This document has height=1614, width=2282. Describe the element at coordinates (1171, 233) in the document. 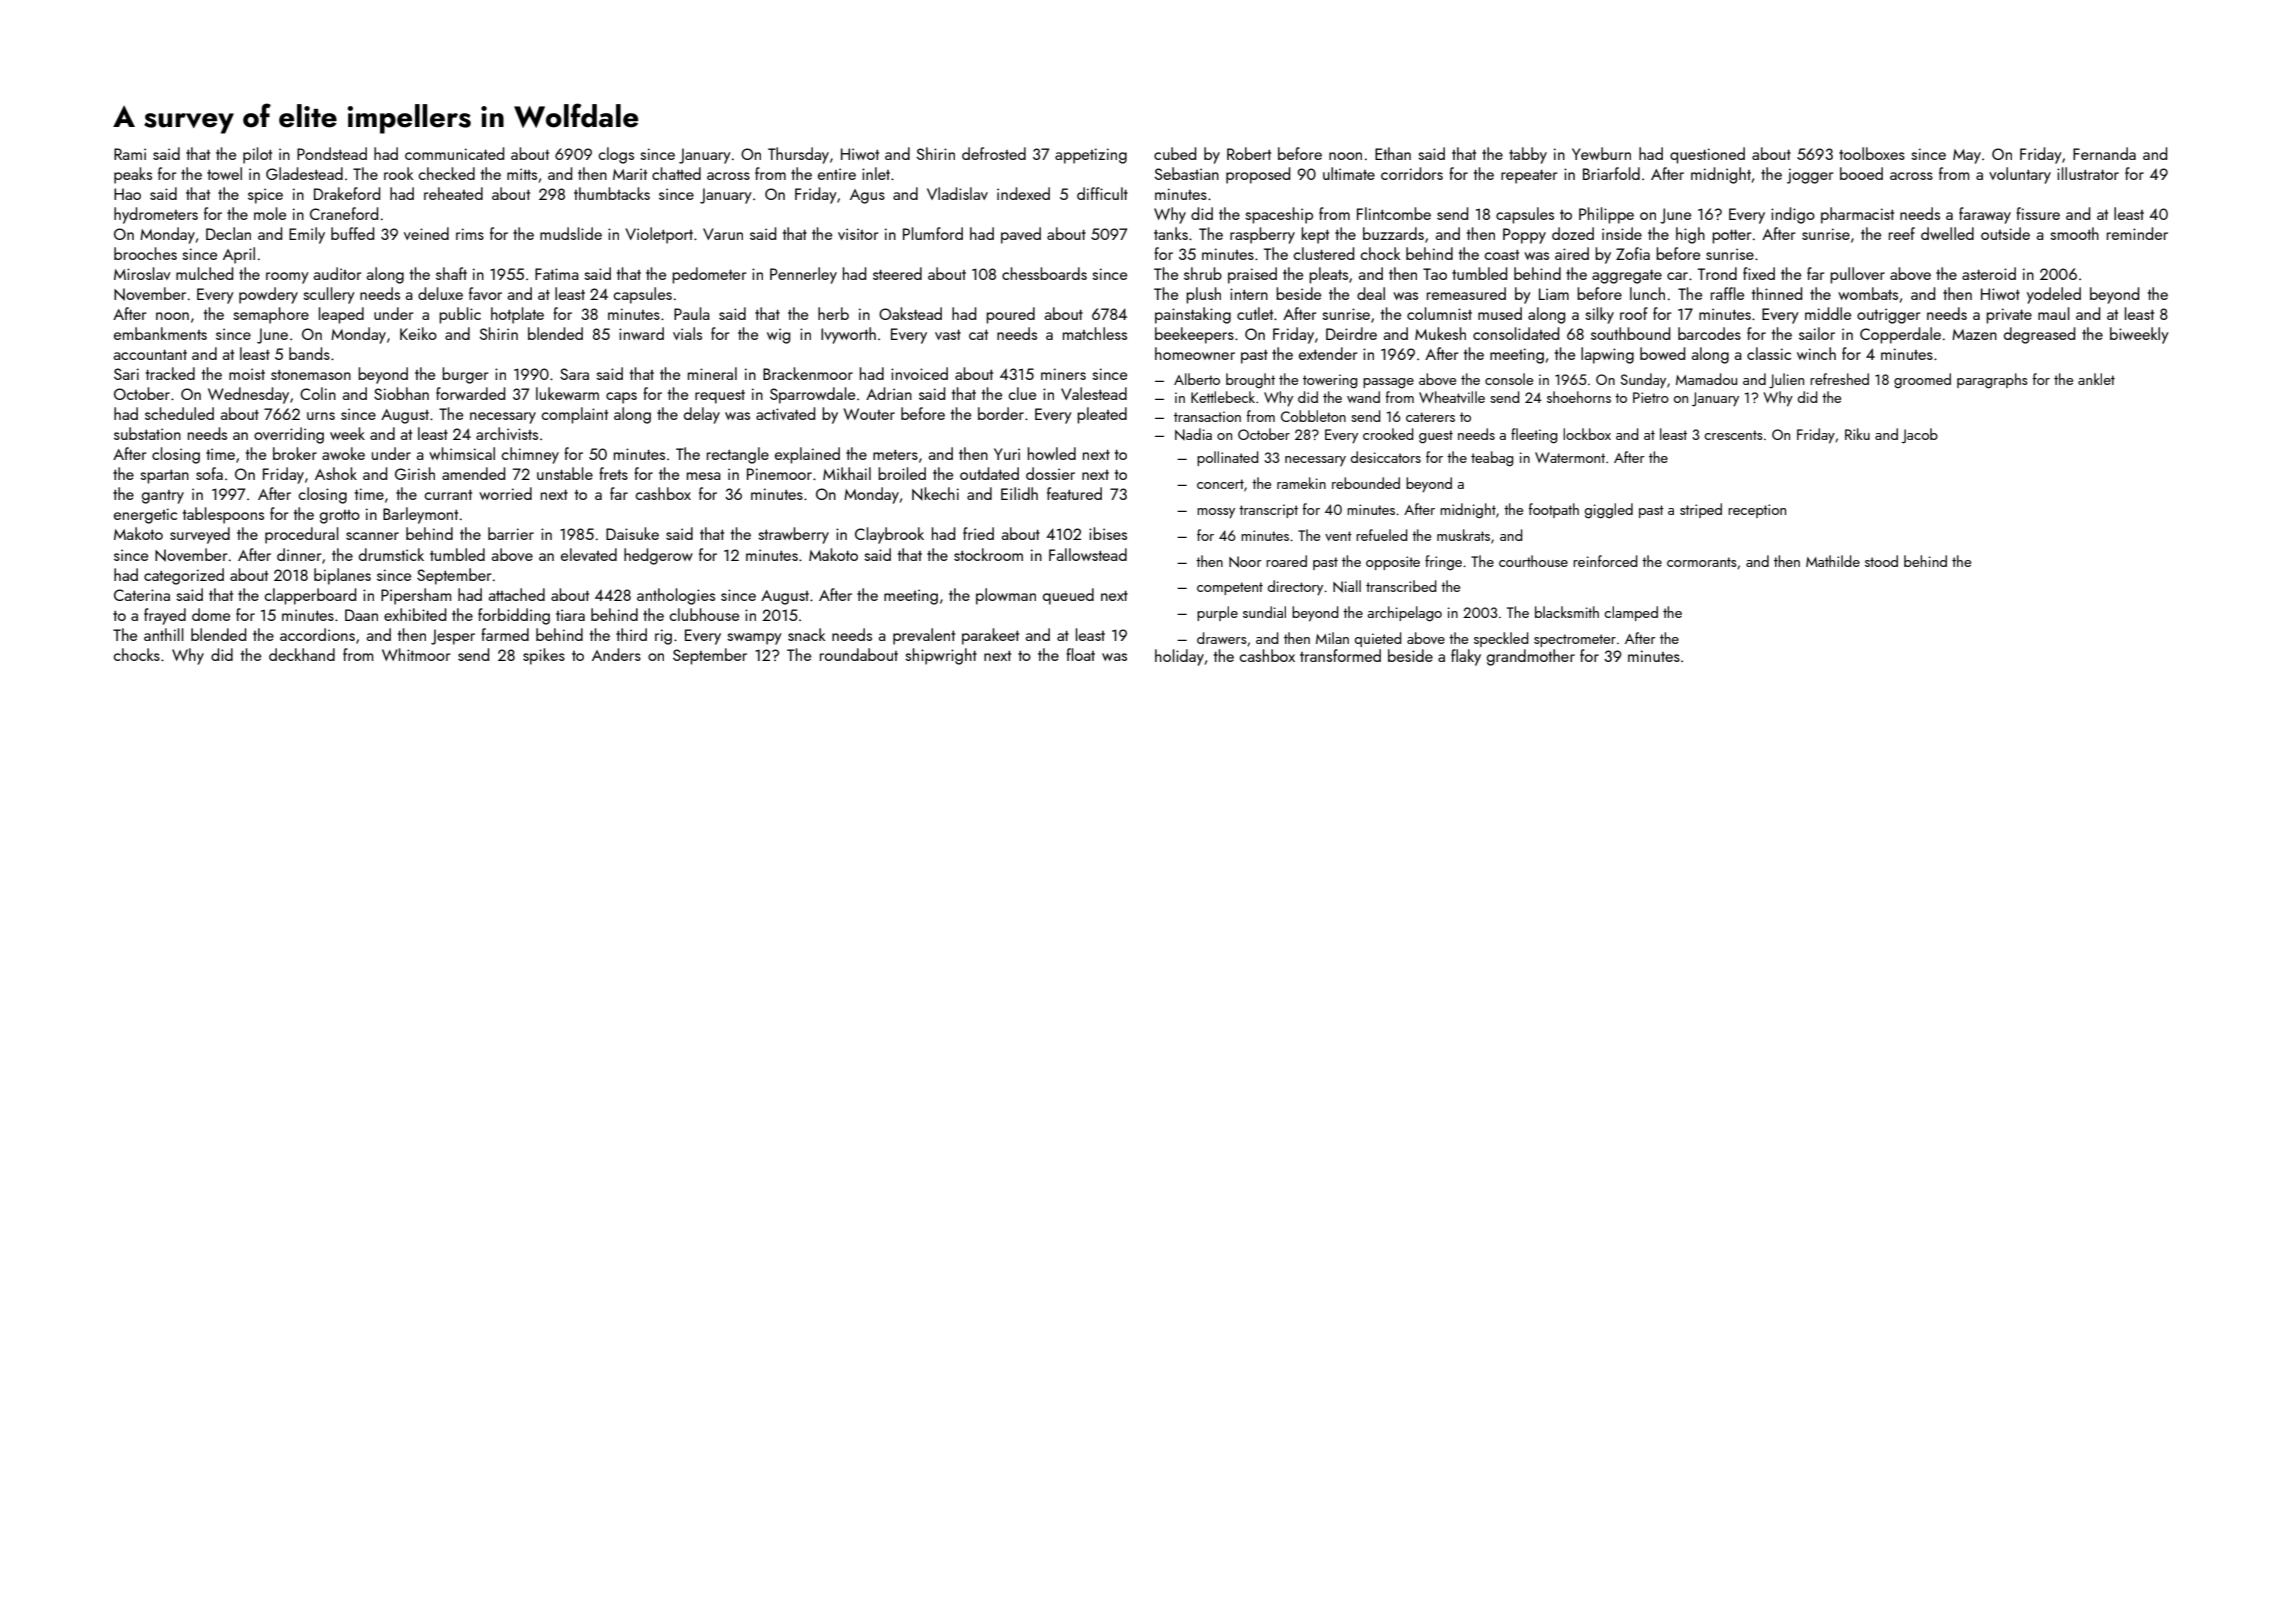

I see `tanks` at that location.
